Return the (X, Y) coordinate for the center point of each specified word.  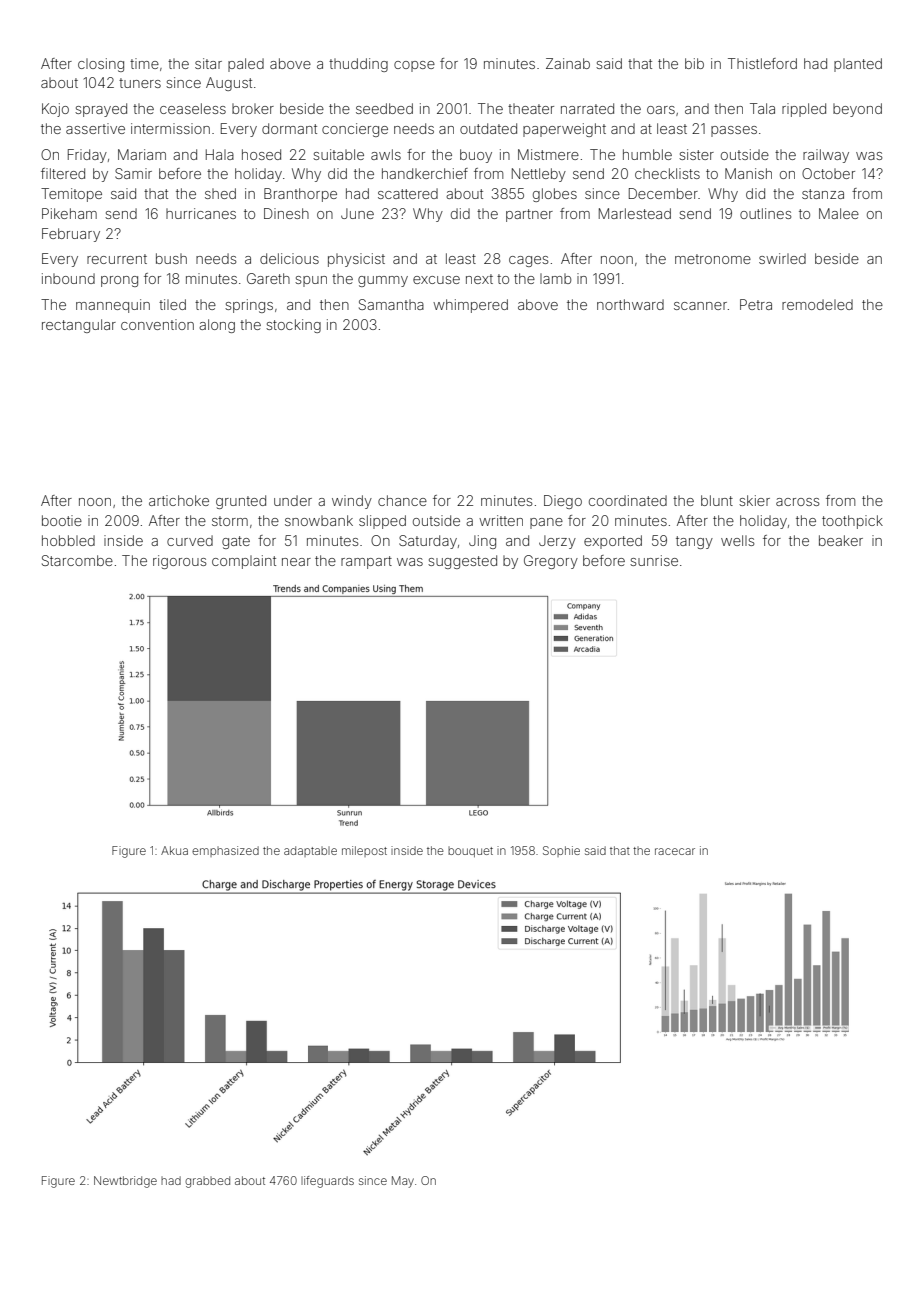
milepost (364, 851)
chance (402, 500)
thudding (358, 65)
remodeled (817, 304)
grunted (241, 502)
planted (858, 65)
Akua (174, 850)
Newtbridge (125, 1182)
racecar (675, 851)
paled (246, 65)
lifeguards (327, 1182)
